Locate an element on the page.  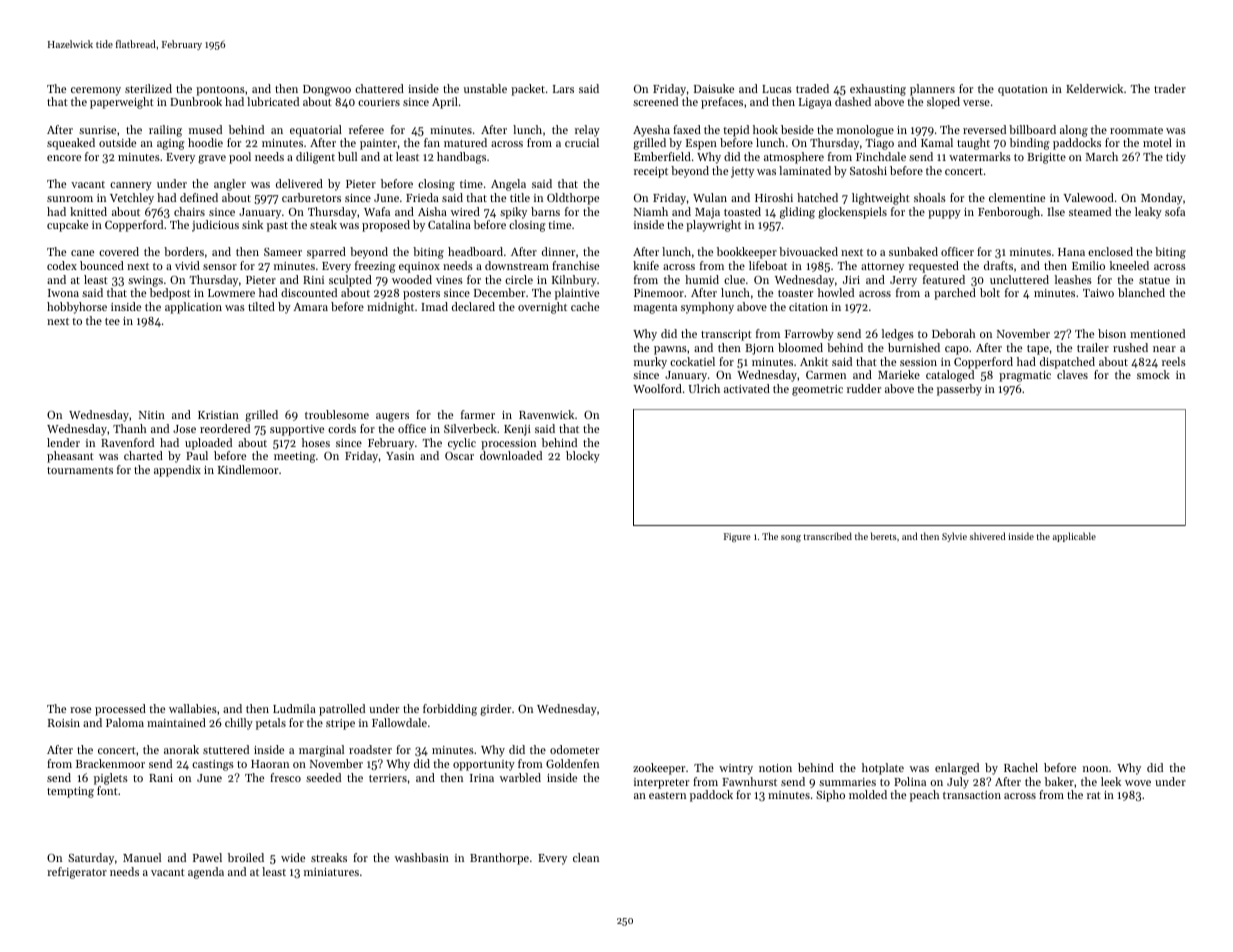
gliding is located at coordinates (797, 213).
